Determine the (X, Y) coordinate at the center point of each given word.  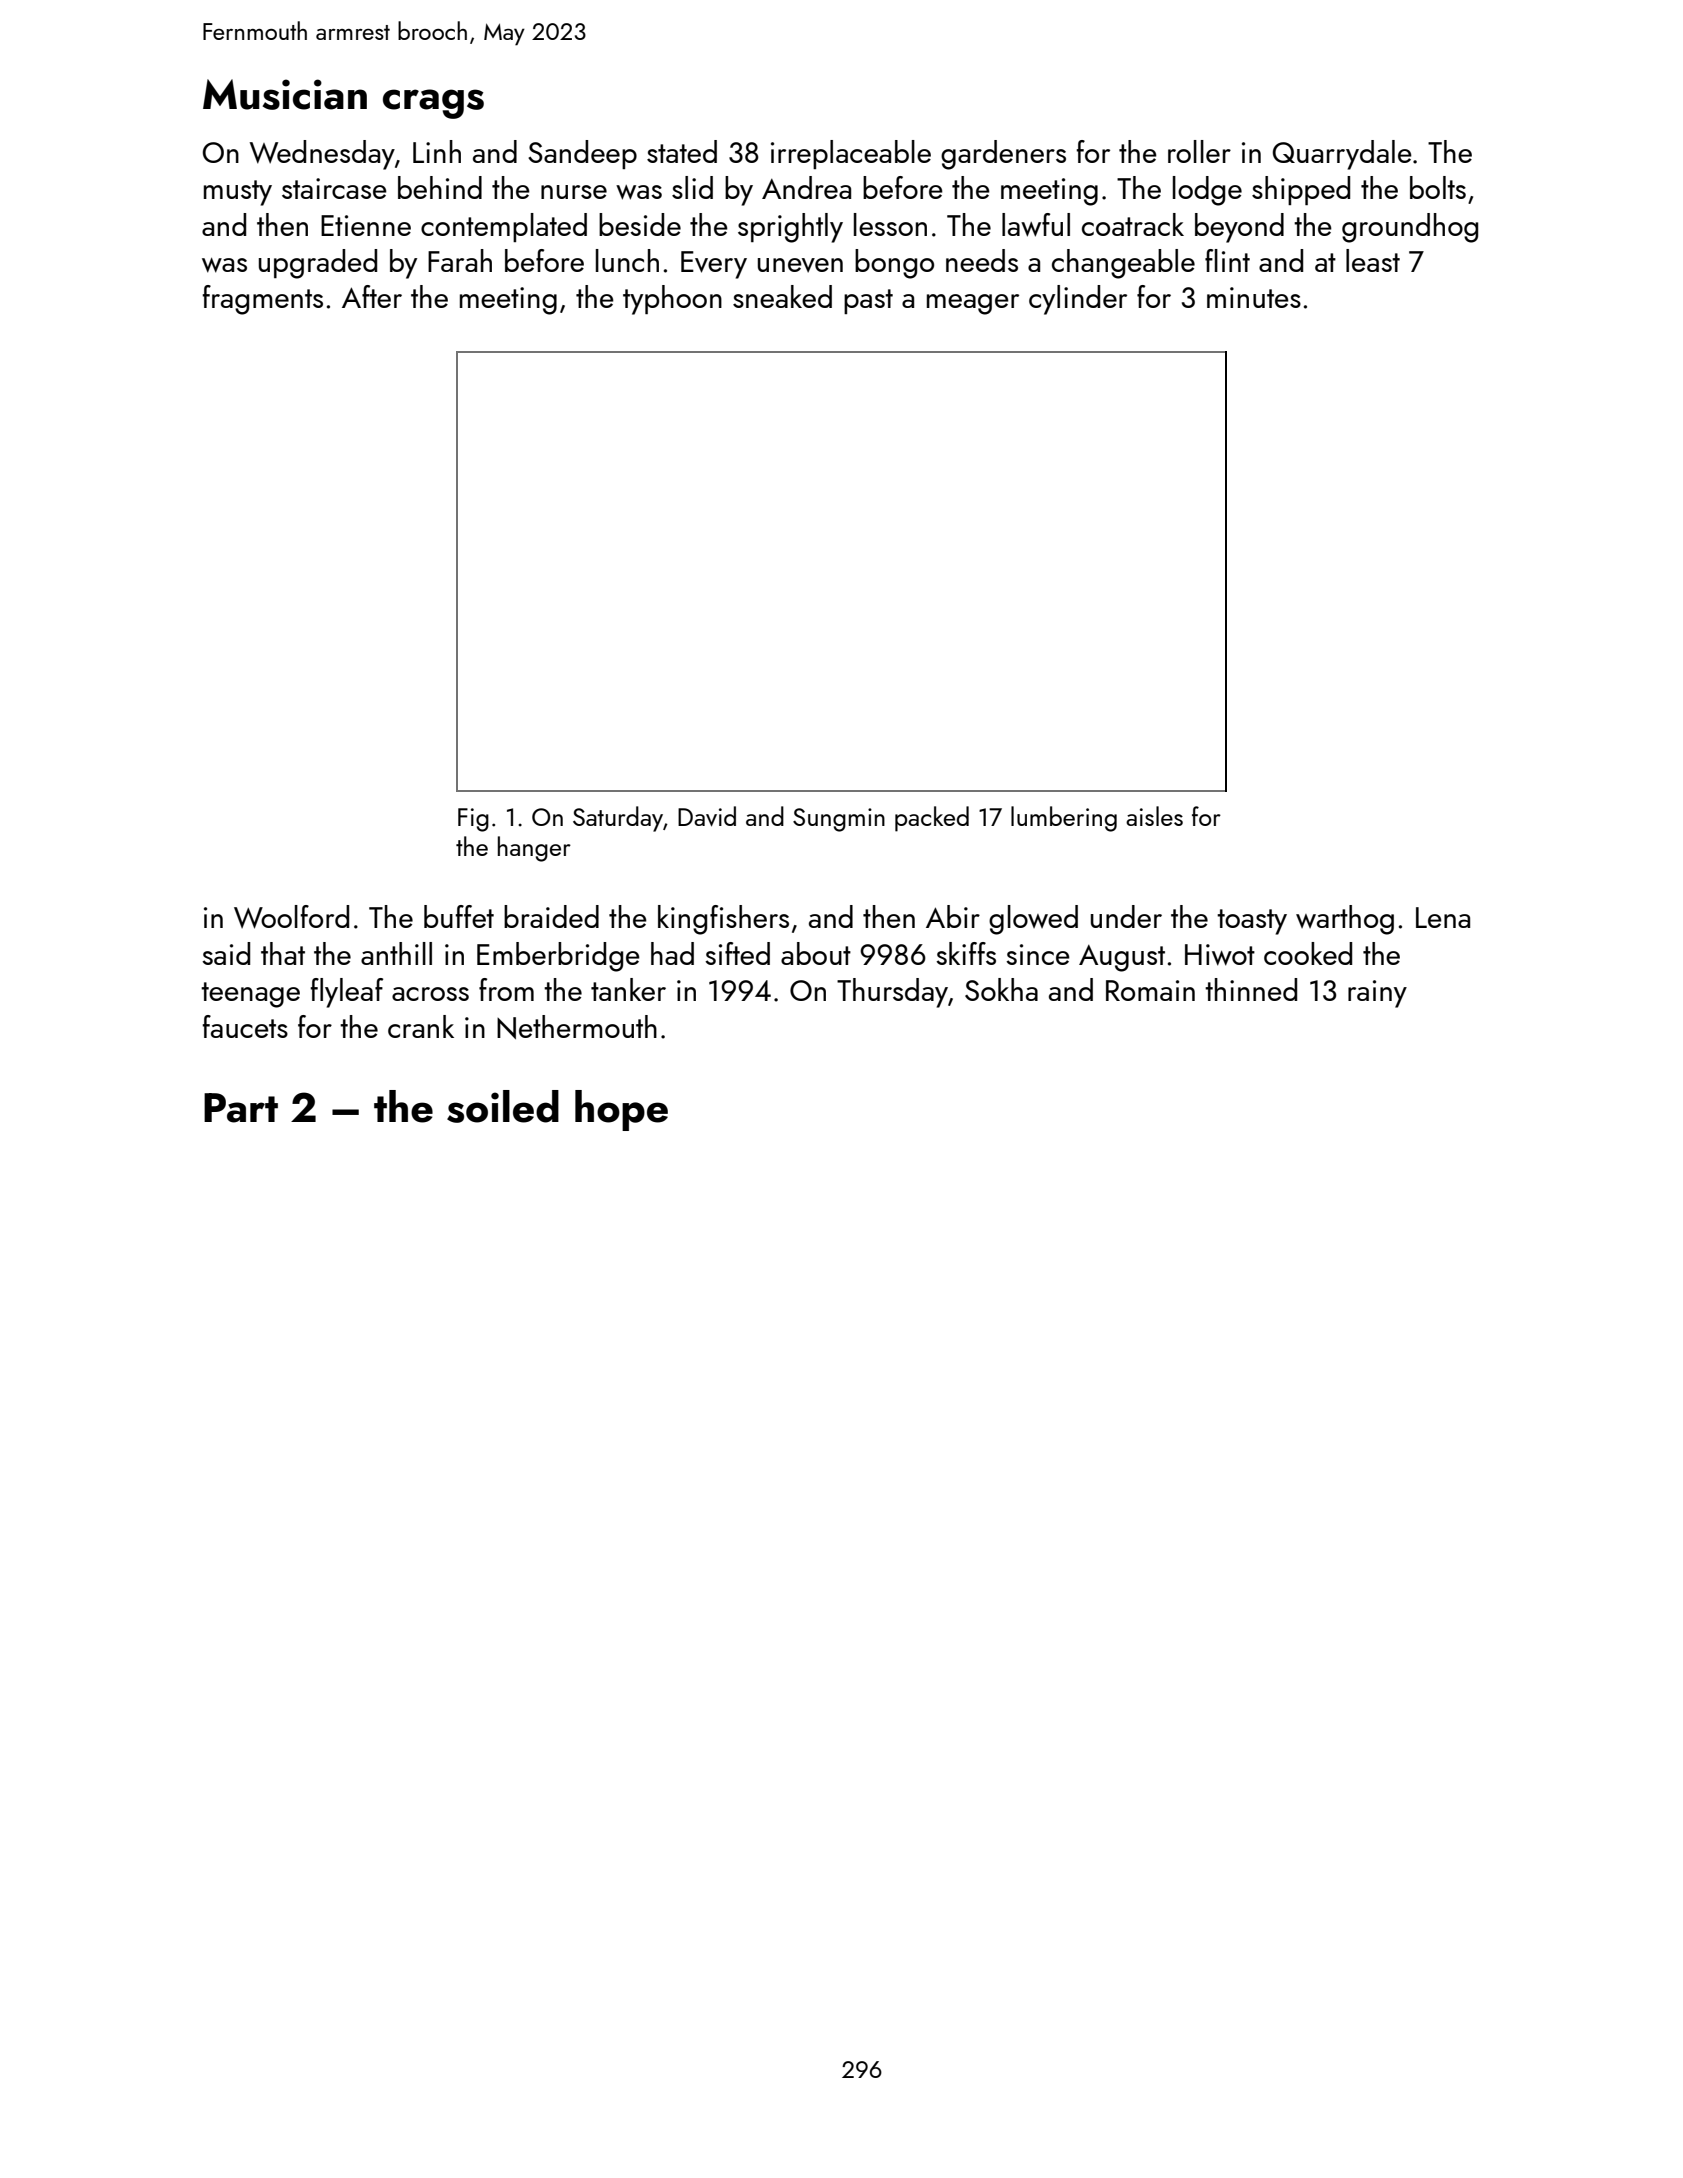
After (372, 296)
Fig (473, 820)
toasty (1252, 922)
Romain (1150, 990)
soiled (503, 1106)
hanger (534, 849)
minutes (1254, 297)
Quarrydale (1342, 155)
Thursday (892, 993)
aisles (1154, 816)
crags (433, 104)
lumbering (1064, 819)
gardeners (1003, 155)
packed (932, 819)
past (868, 301)
